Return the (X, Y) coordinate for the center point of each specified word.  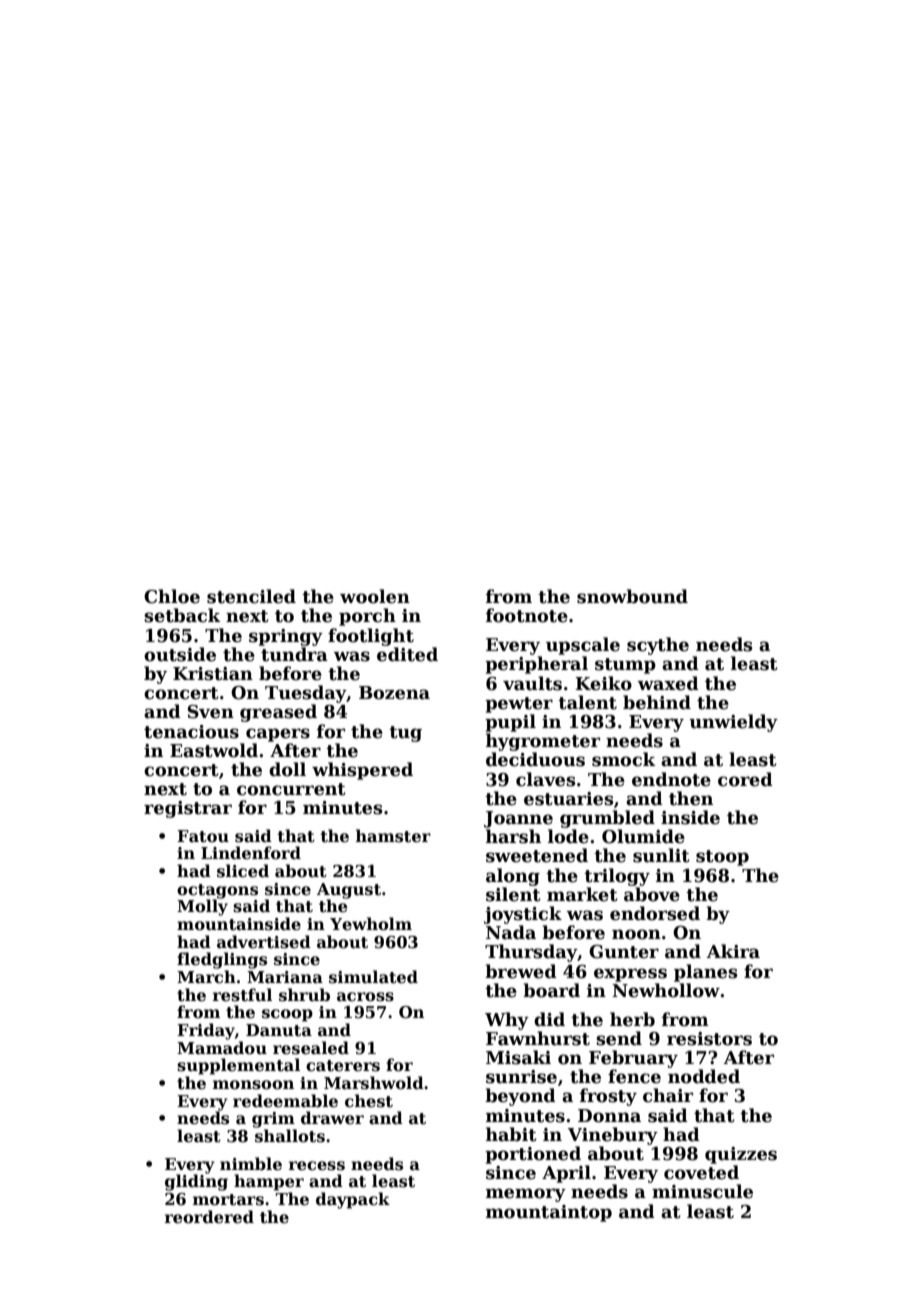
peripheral (536, 665)
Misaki (518, 1057)
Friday (206, 1031)
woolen (375, 596)
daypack (353, 1200)
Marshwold (374, 1083)
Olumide (643, 836)
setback (182, 615)
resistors (709, 1039)
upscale (583, 646)
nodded (704, 1076)
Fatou (203, 836)
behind (657, 702)
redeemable (285, 1101)
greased (278, 713)
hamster (393, 836)
